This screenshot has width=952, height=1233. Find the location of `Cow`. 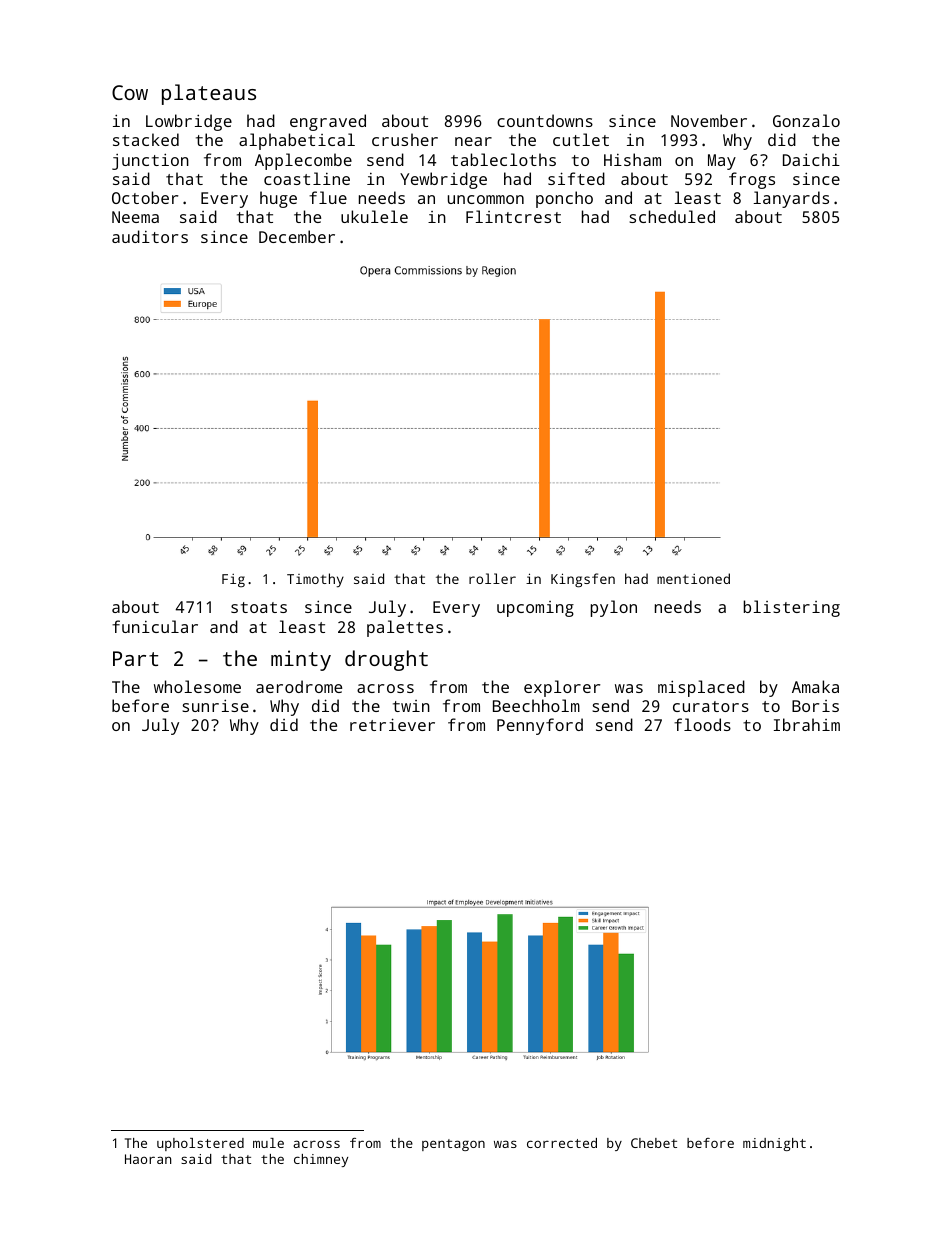

Cow is located at coordinates (130, 92).
